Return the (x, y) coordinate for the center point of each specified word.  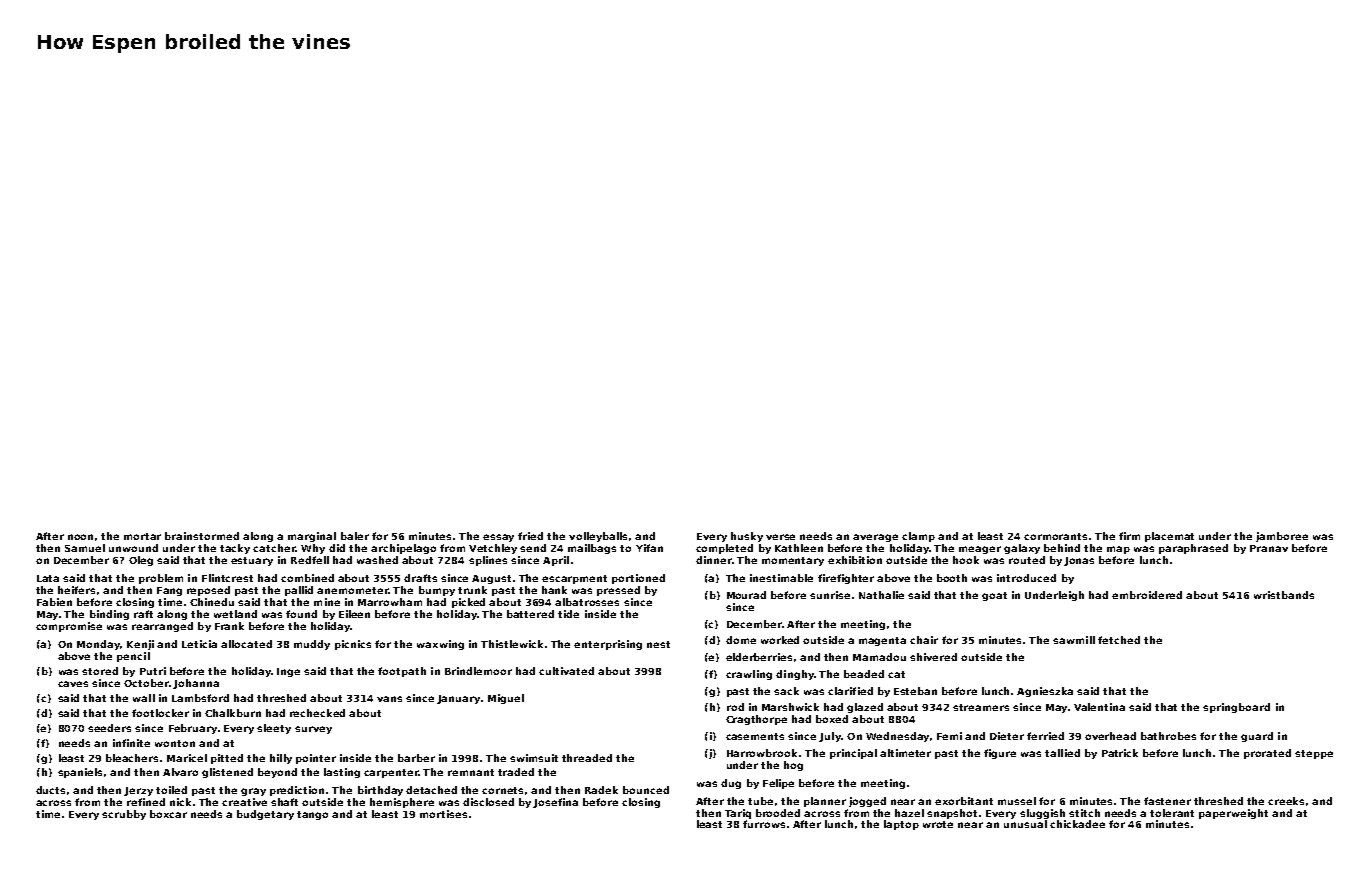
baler (355, 536)
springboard (1236, 708)
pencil (133, 657)
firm (1129, 536)
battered (530, 614)
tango (312, 815)
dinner (714, 560)
